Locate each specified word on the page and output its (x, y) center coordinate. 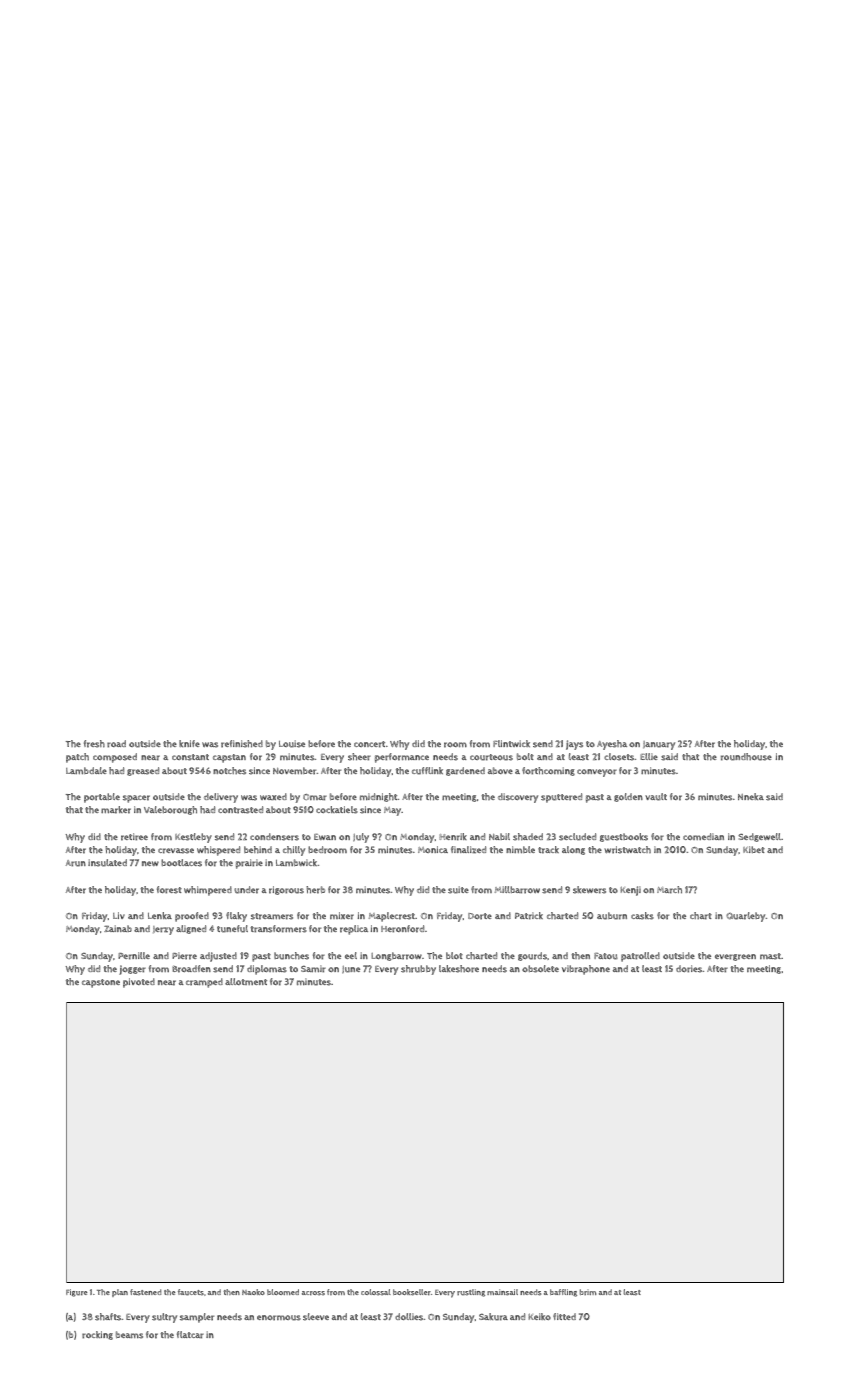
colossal (376, 1292)
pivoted (139, 983)
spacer (136, 799)
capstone (101, 983)
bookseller (412, 1292)
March (669, 890)
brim (588, 1292)
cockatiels (337, 810)
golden (628, 797)
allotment (246, 981)
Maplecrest (392, 917)
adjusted (218, 957)
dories (689, 969)
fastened (145, 1292)
